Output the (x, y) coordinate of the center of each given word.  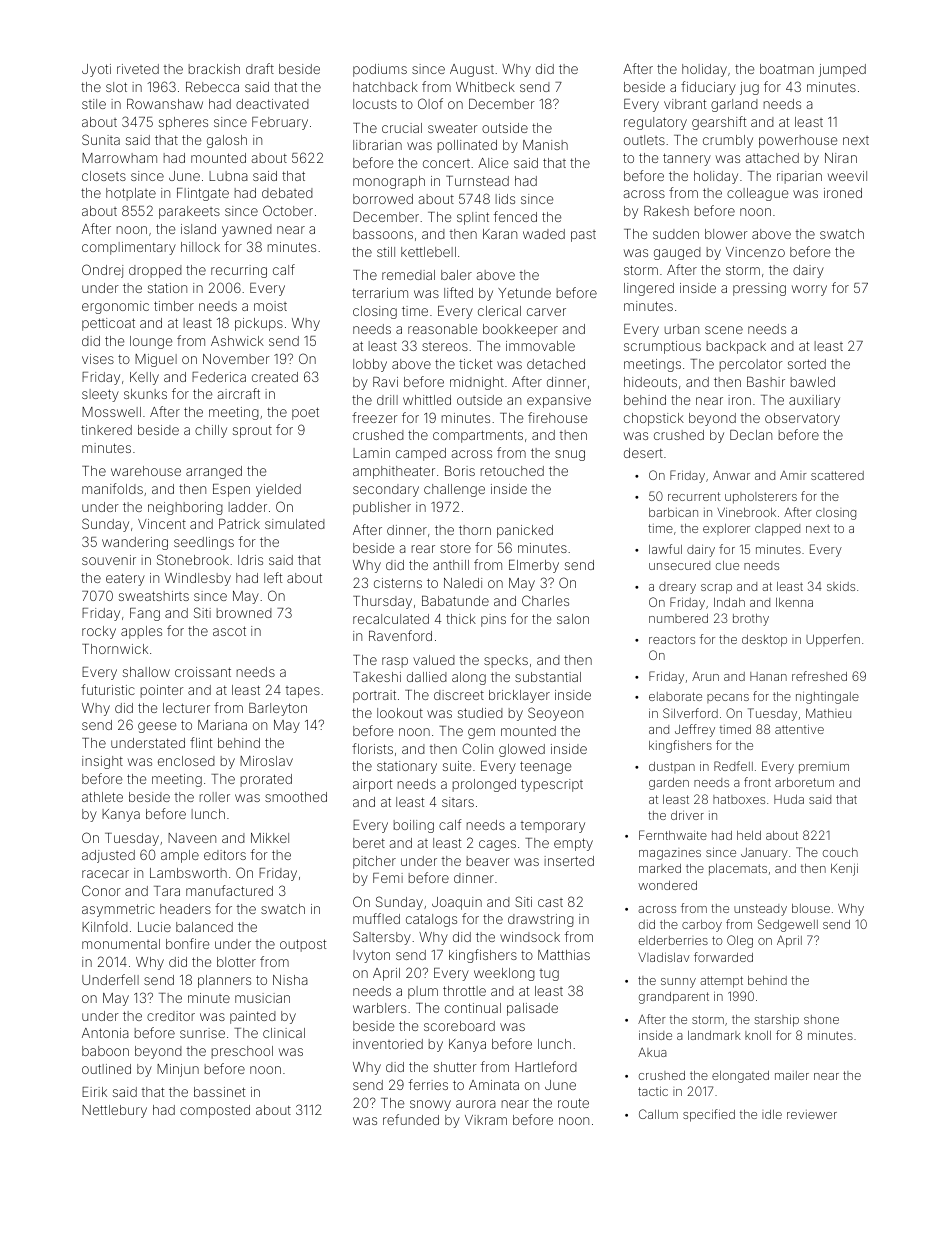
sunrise (202, 1033)
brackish (214, 69)
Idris (250, 560)
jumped (842, 70)
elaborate (675, 696)
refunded (411, 1119)
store (455, 548)
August (472, 70)
